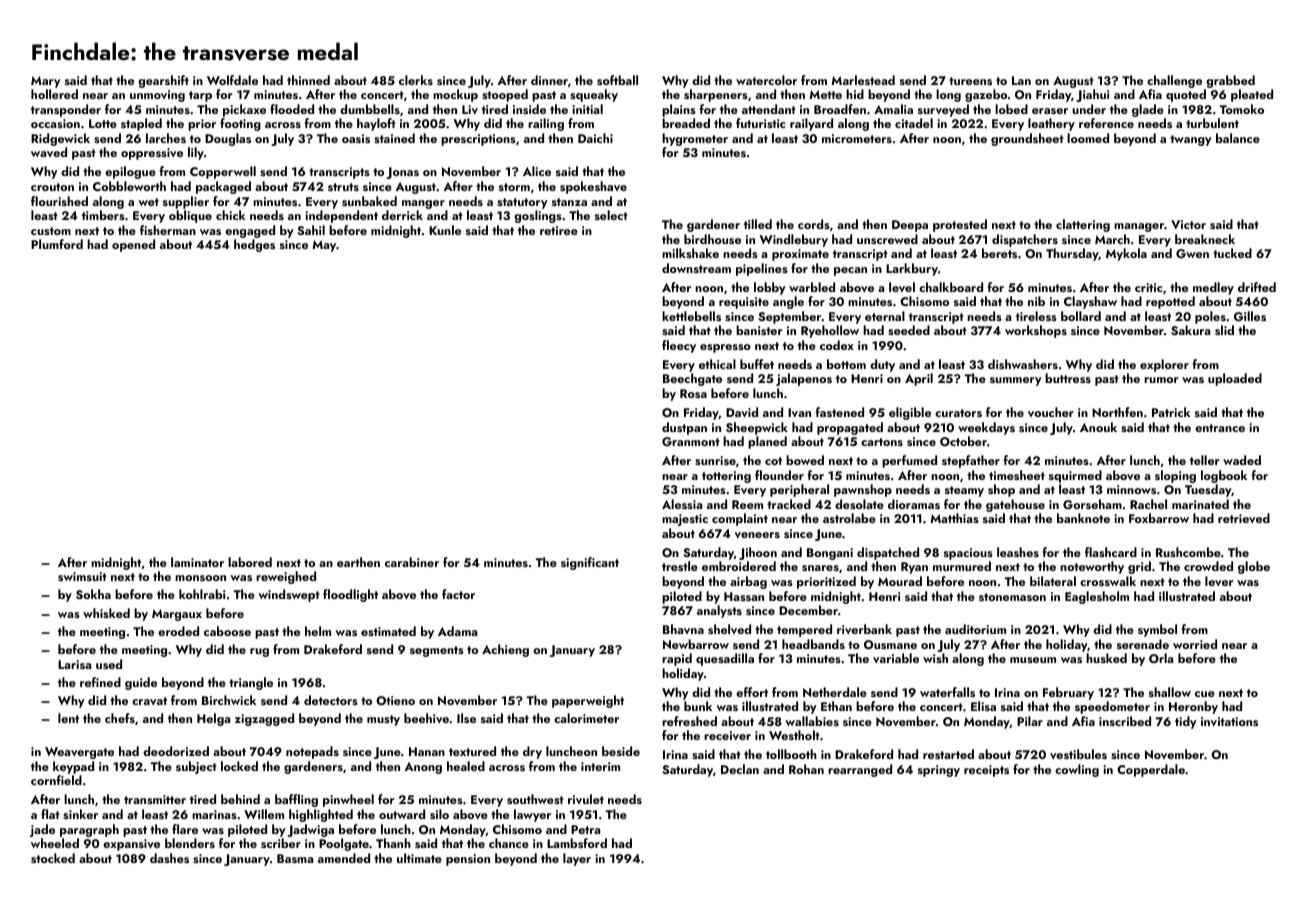 The image size is (1308, 924). I want to click on dinner, so click(549, 80).
